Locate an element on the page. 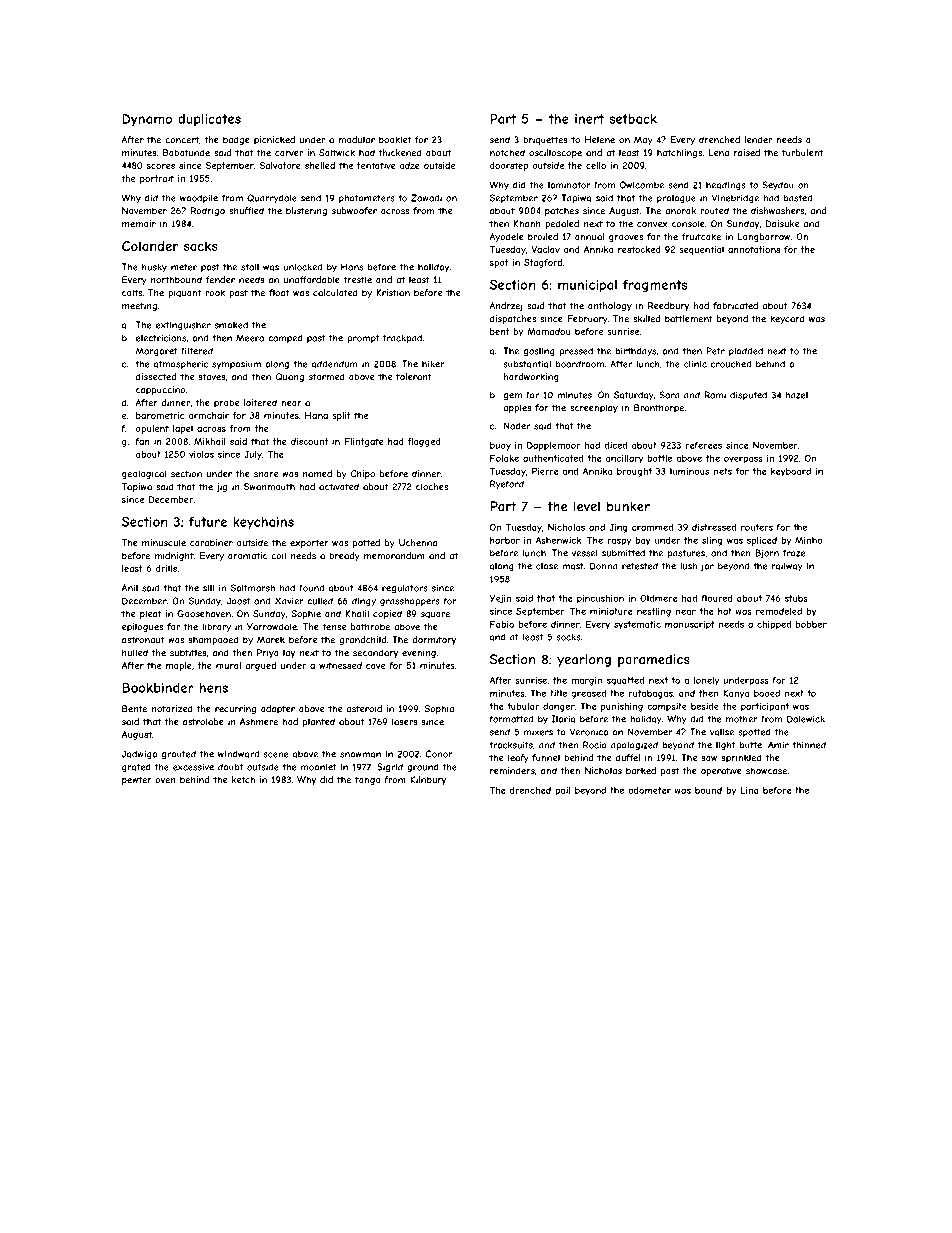 This page has height=1233, width=952. Folake is located at coordinates (504, 458).
